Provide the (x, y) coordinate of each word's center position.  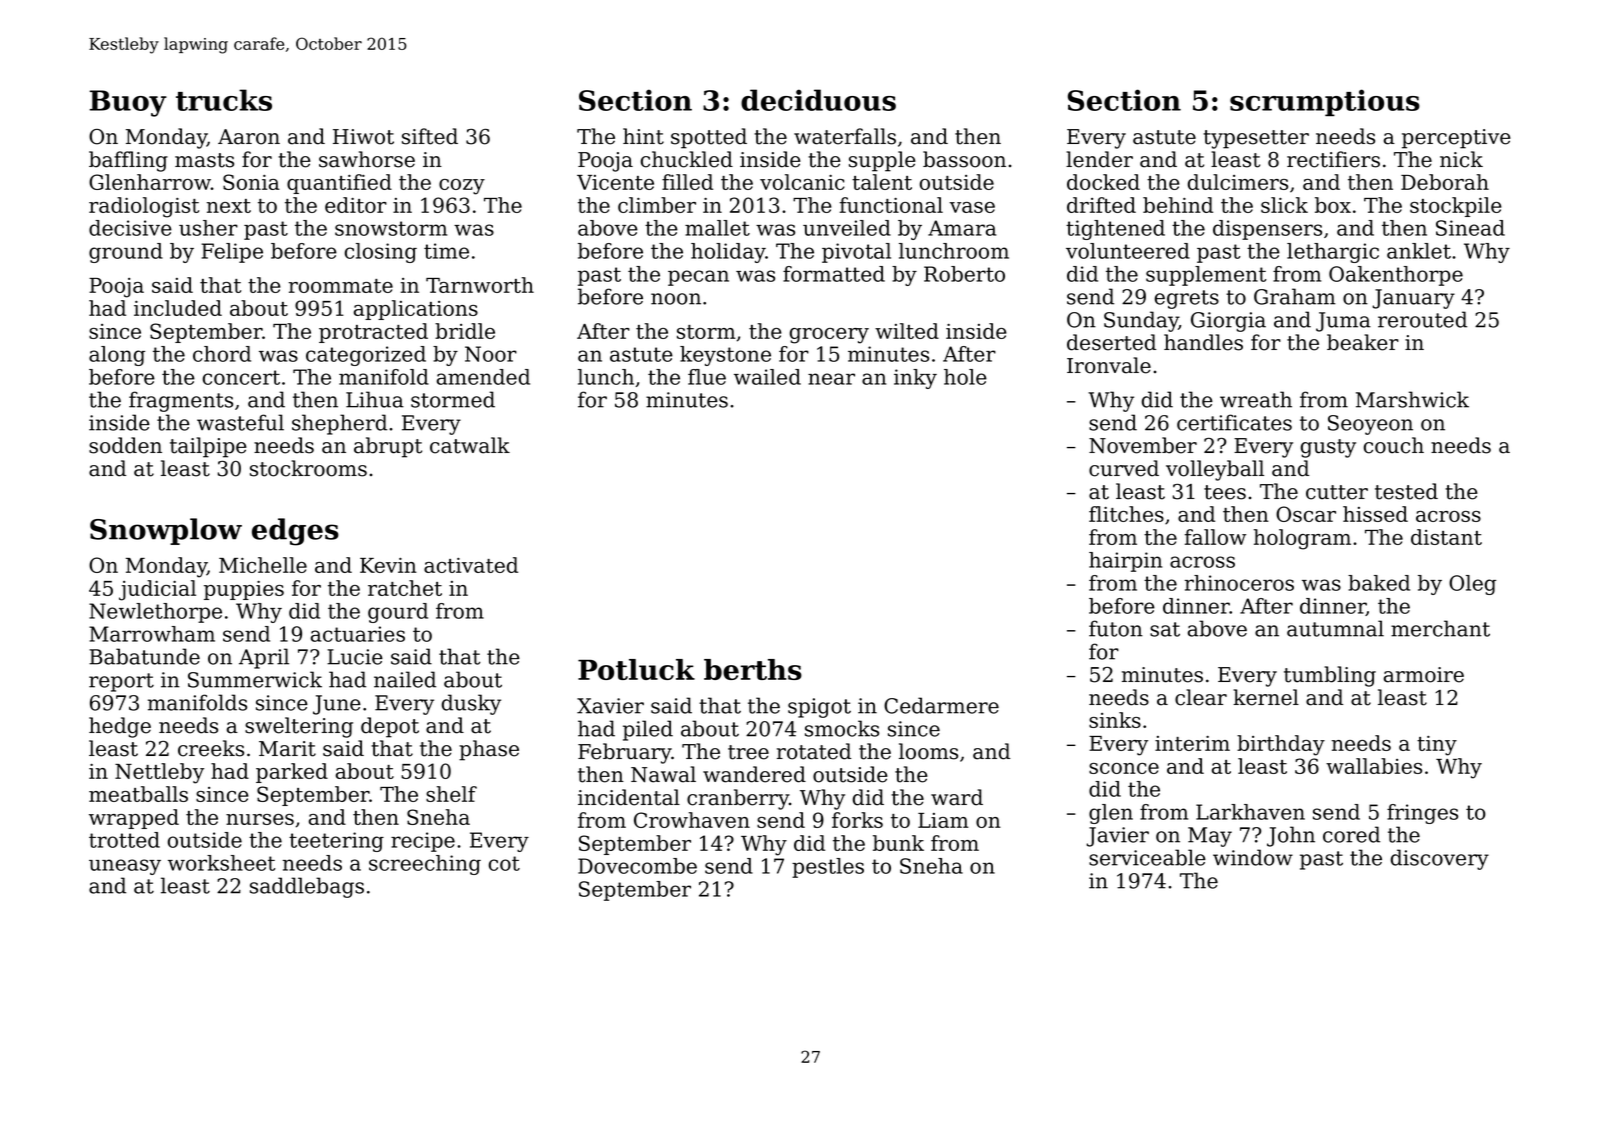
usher (208, 228)
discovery (1440, 859)
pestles (828, 868)
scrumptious (1325, 102)
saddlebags (307, 887)
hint (643, 136)
